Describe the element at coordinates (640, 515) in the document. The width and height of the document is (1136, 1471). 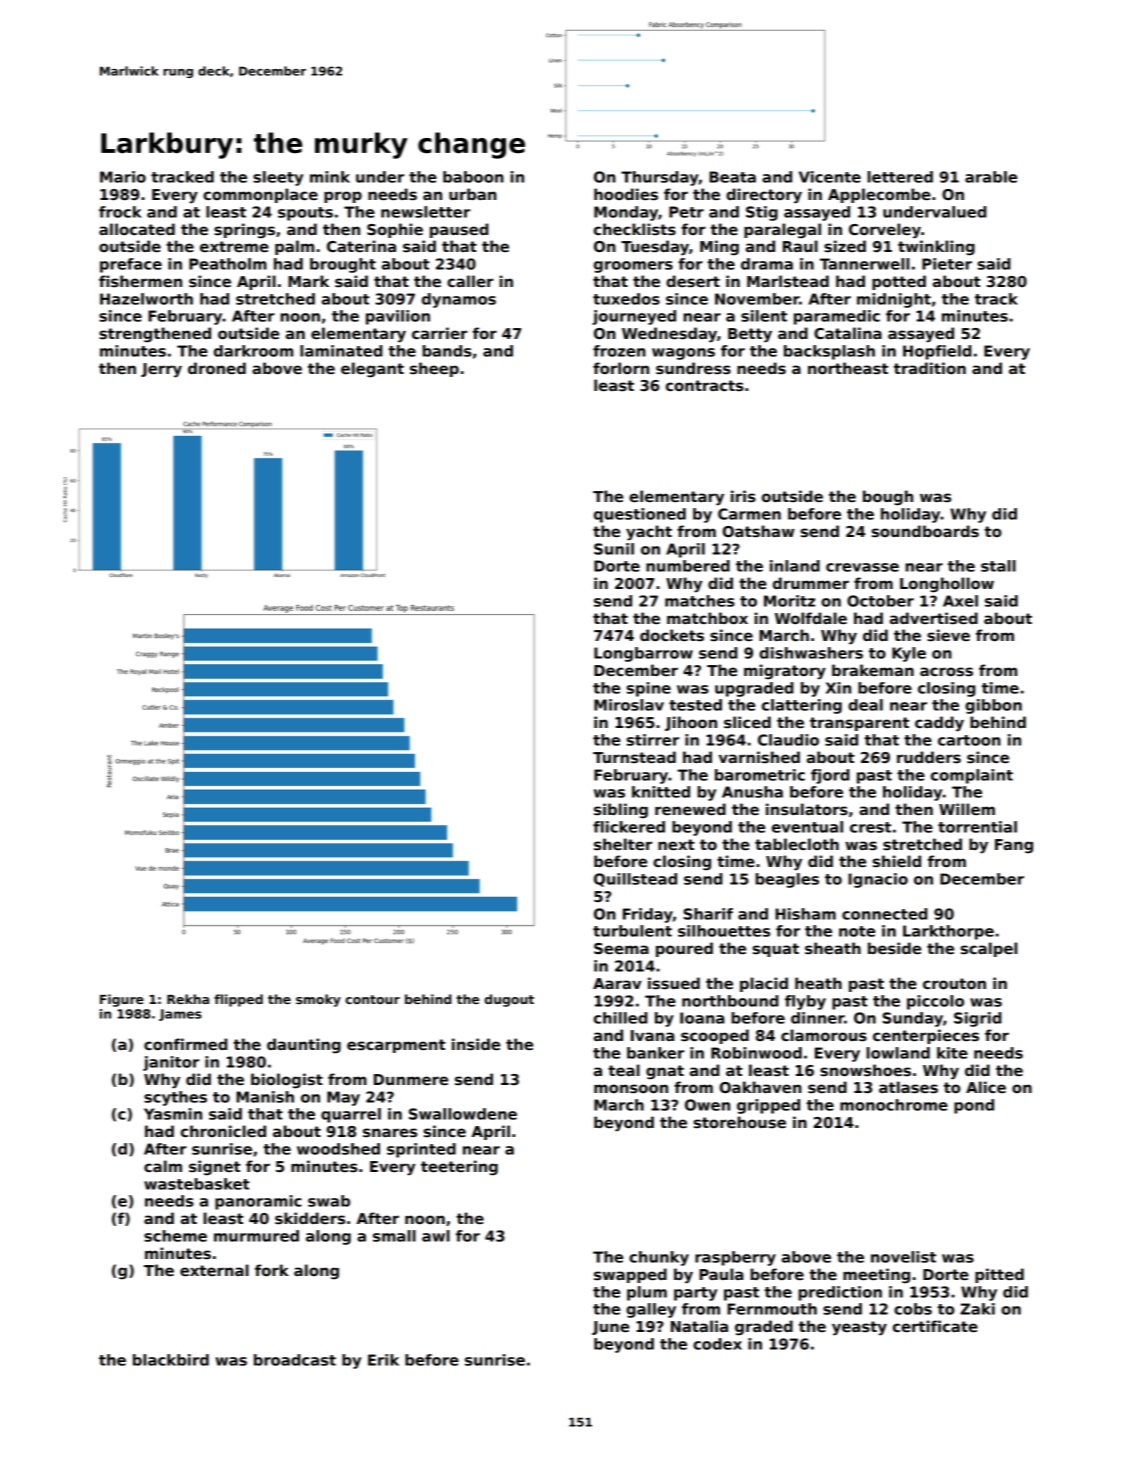
I see `questioned` at that location.
